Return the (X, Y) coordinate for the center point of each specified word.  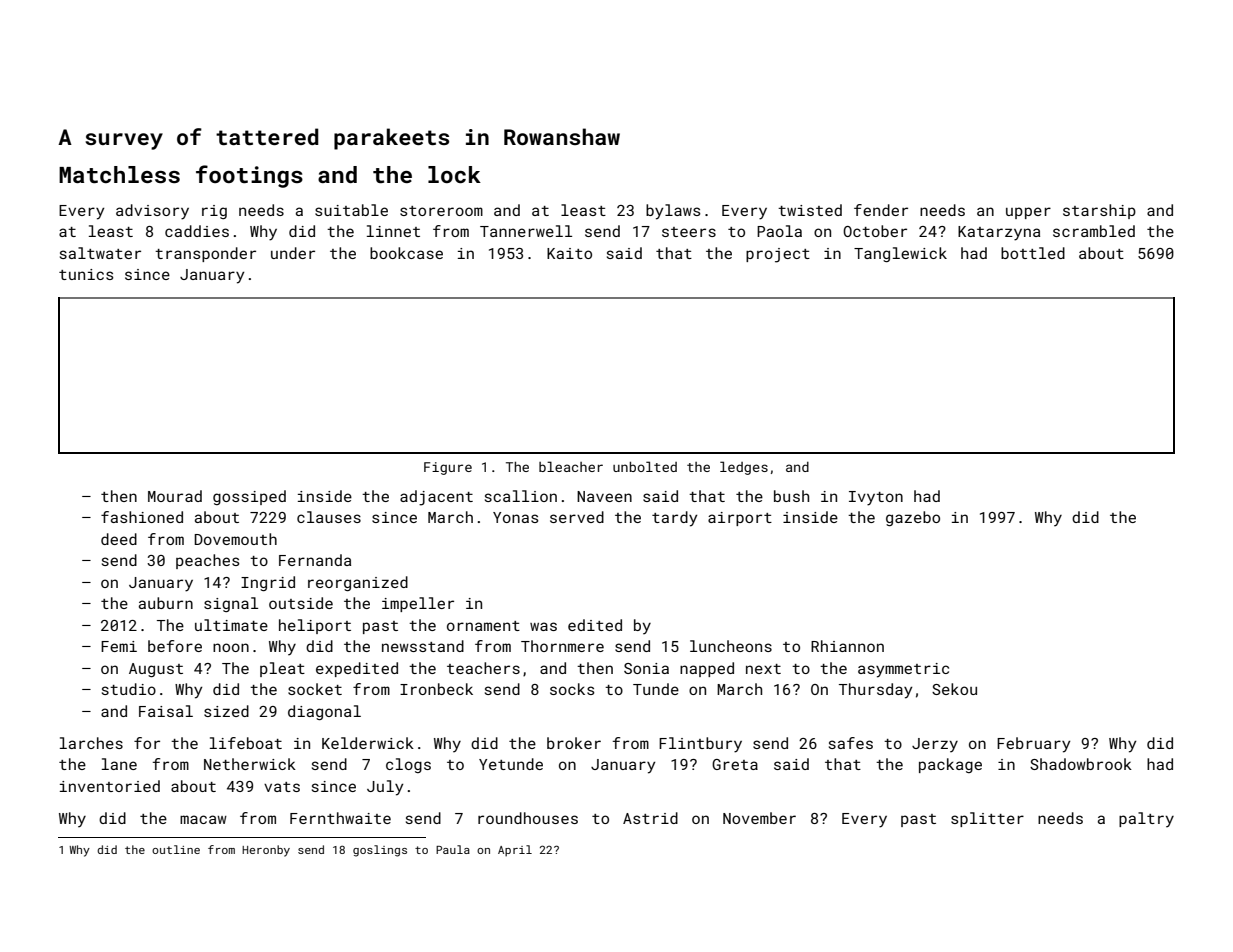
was (543, 626)
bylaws (673, 212)
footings (249, 176)
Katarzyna (999, 233)
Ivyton (876, 498)
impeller (418, 604)
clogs (408, 765)
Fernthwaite (340, 818)
